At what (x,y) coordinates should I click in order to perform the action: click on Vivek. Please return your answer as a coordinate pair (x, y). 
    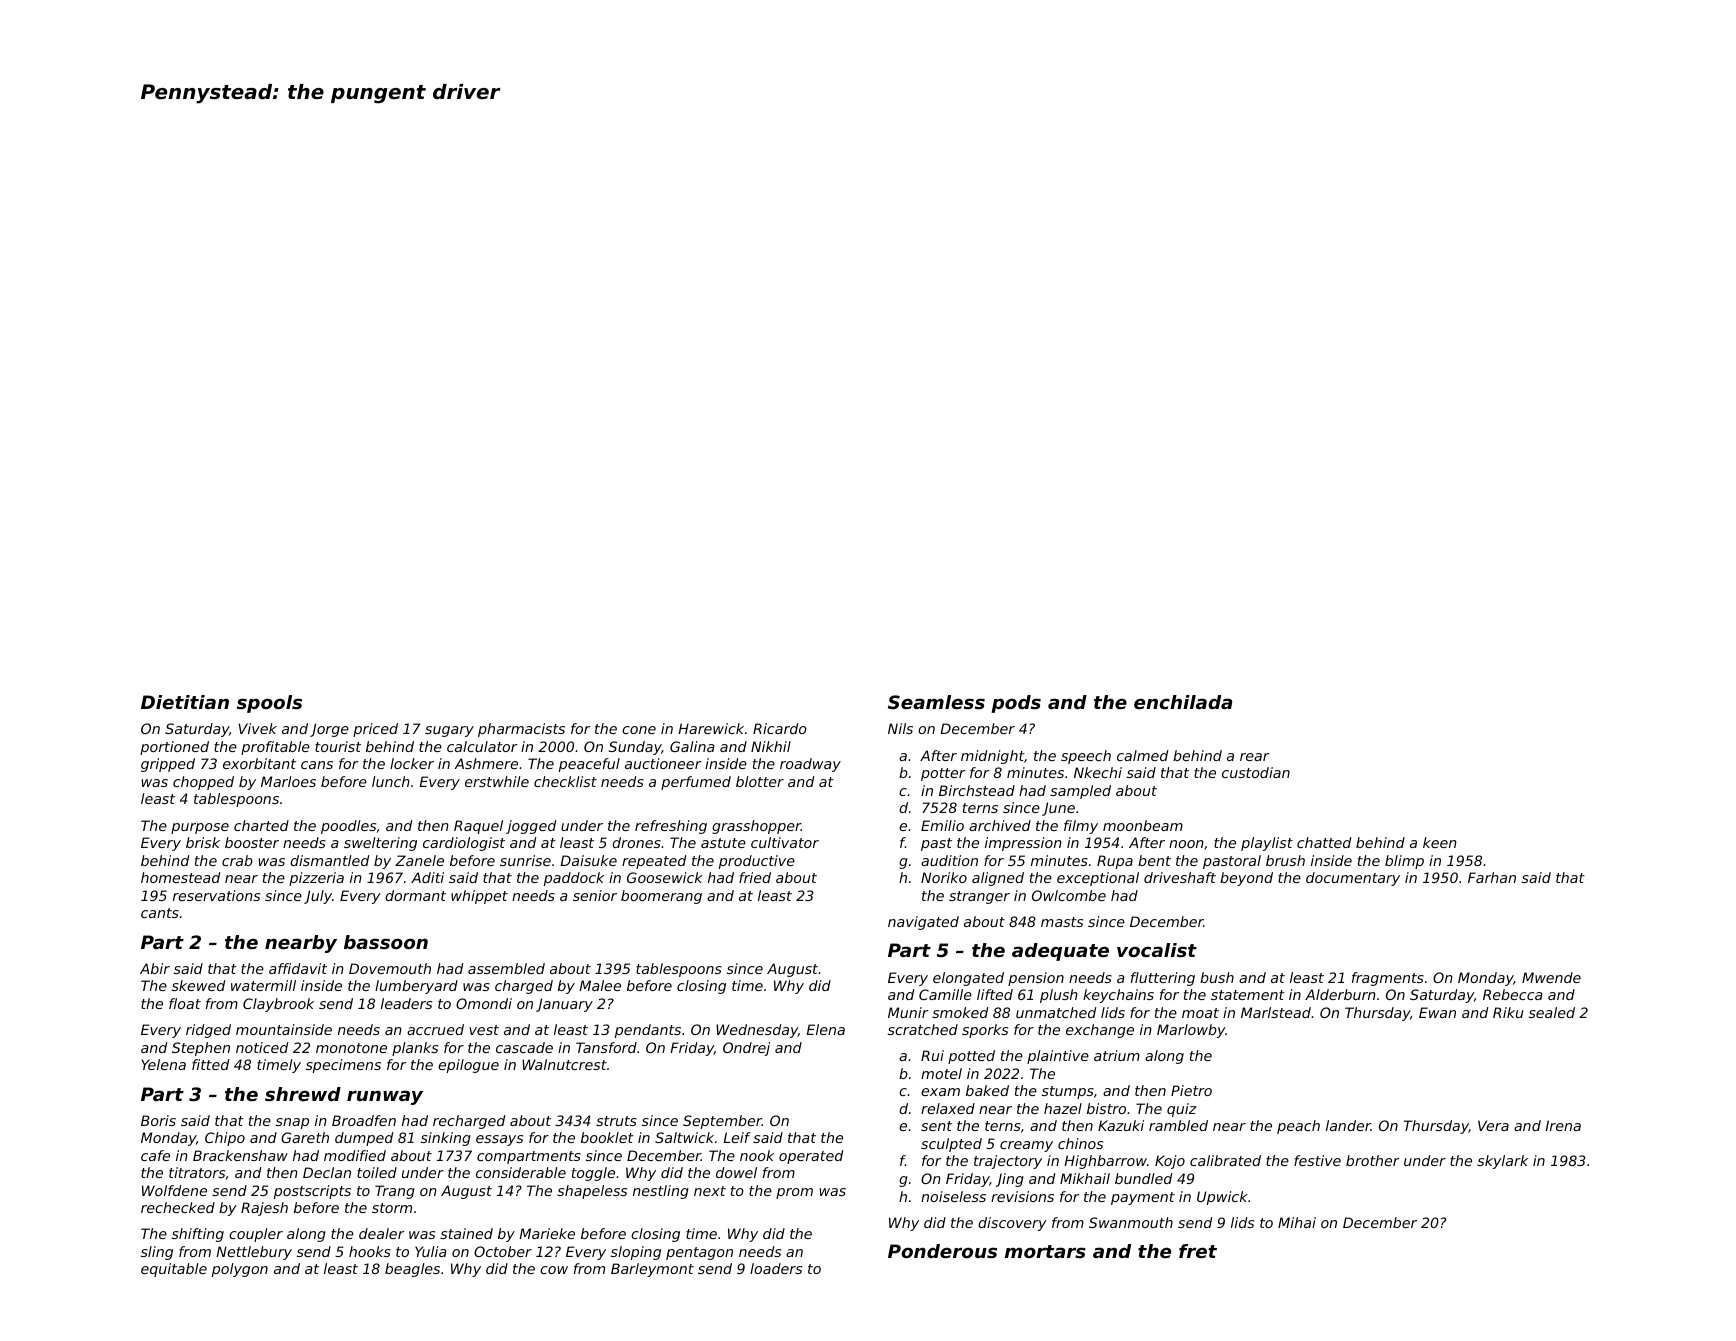
    Looking at the image, I should click on (258, 728).
